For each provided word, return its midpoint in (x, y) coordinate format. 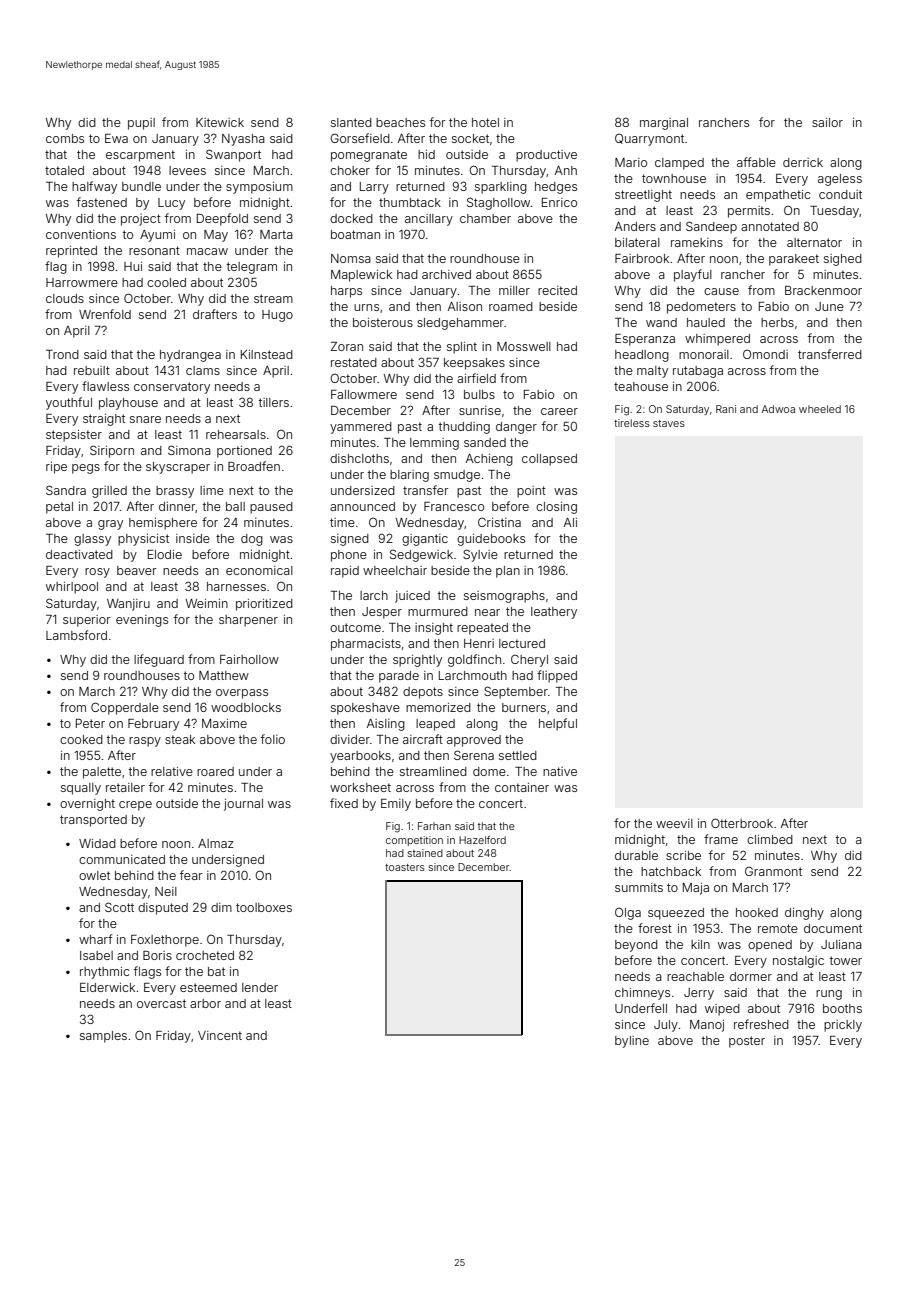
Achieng (489, 460)
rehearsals (236, 434)
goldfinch (474, 660)
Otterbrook (742, 823)
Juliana (841, 944)
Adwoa (778, 409)
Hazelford (482, 840)
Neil (166, 891)
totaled (64, 170)
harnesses (236, 586)
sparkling (501, 188)
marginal (664, 124)
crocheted (205, 955)
